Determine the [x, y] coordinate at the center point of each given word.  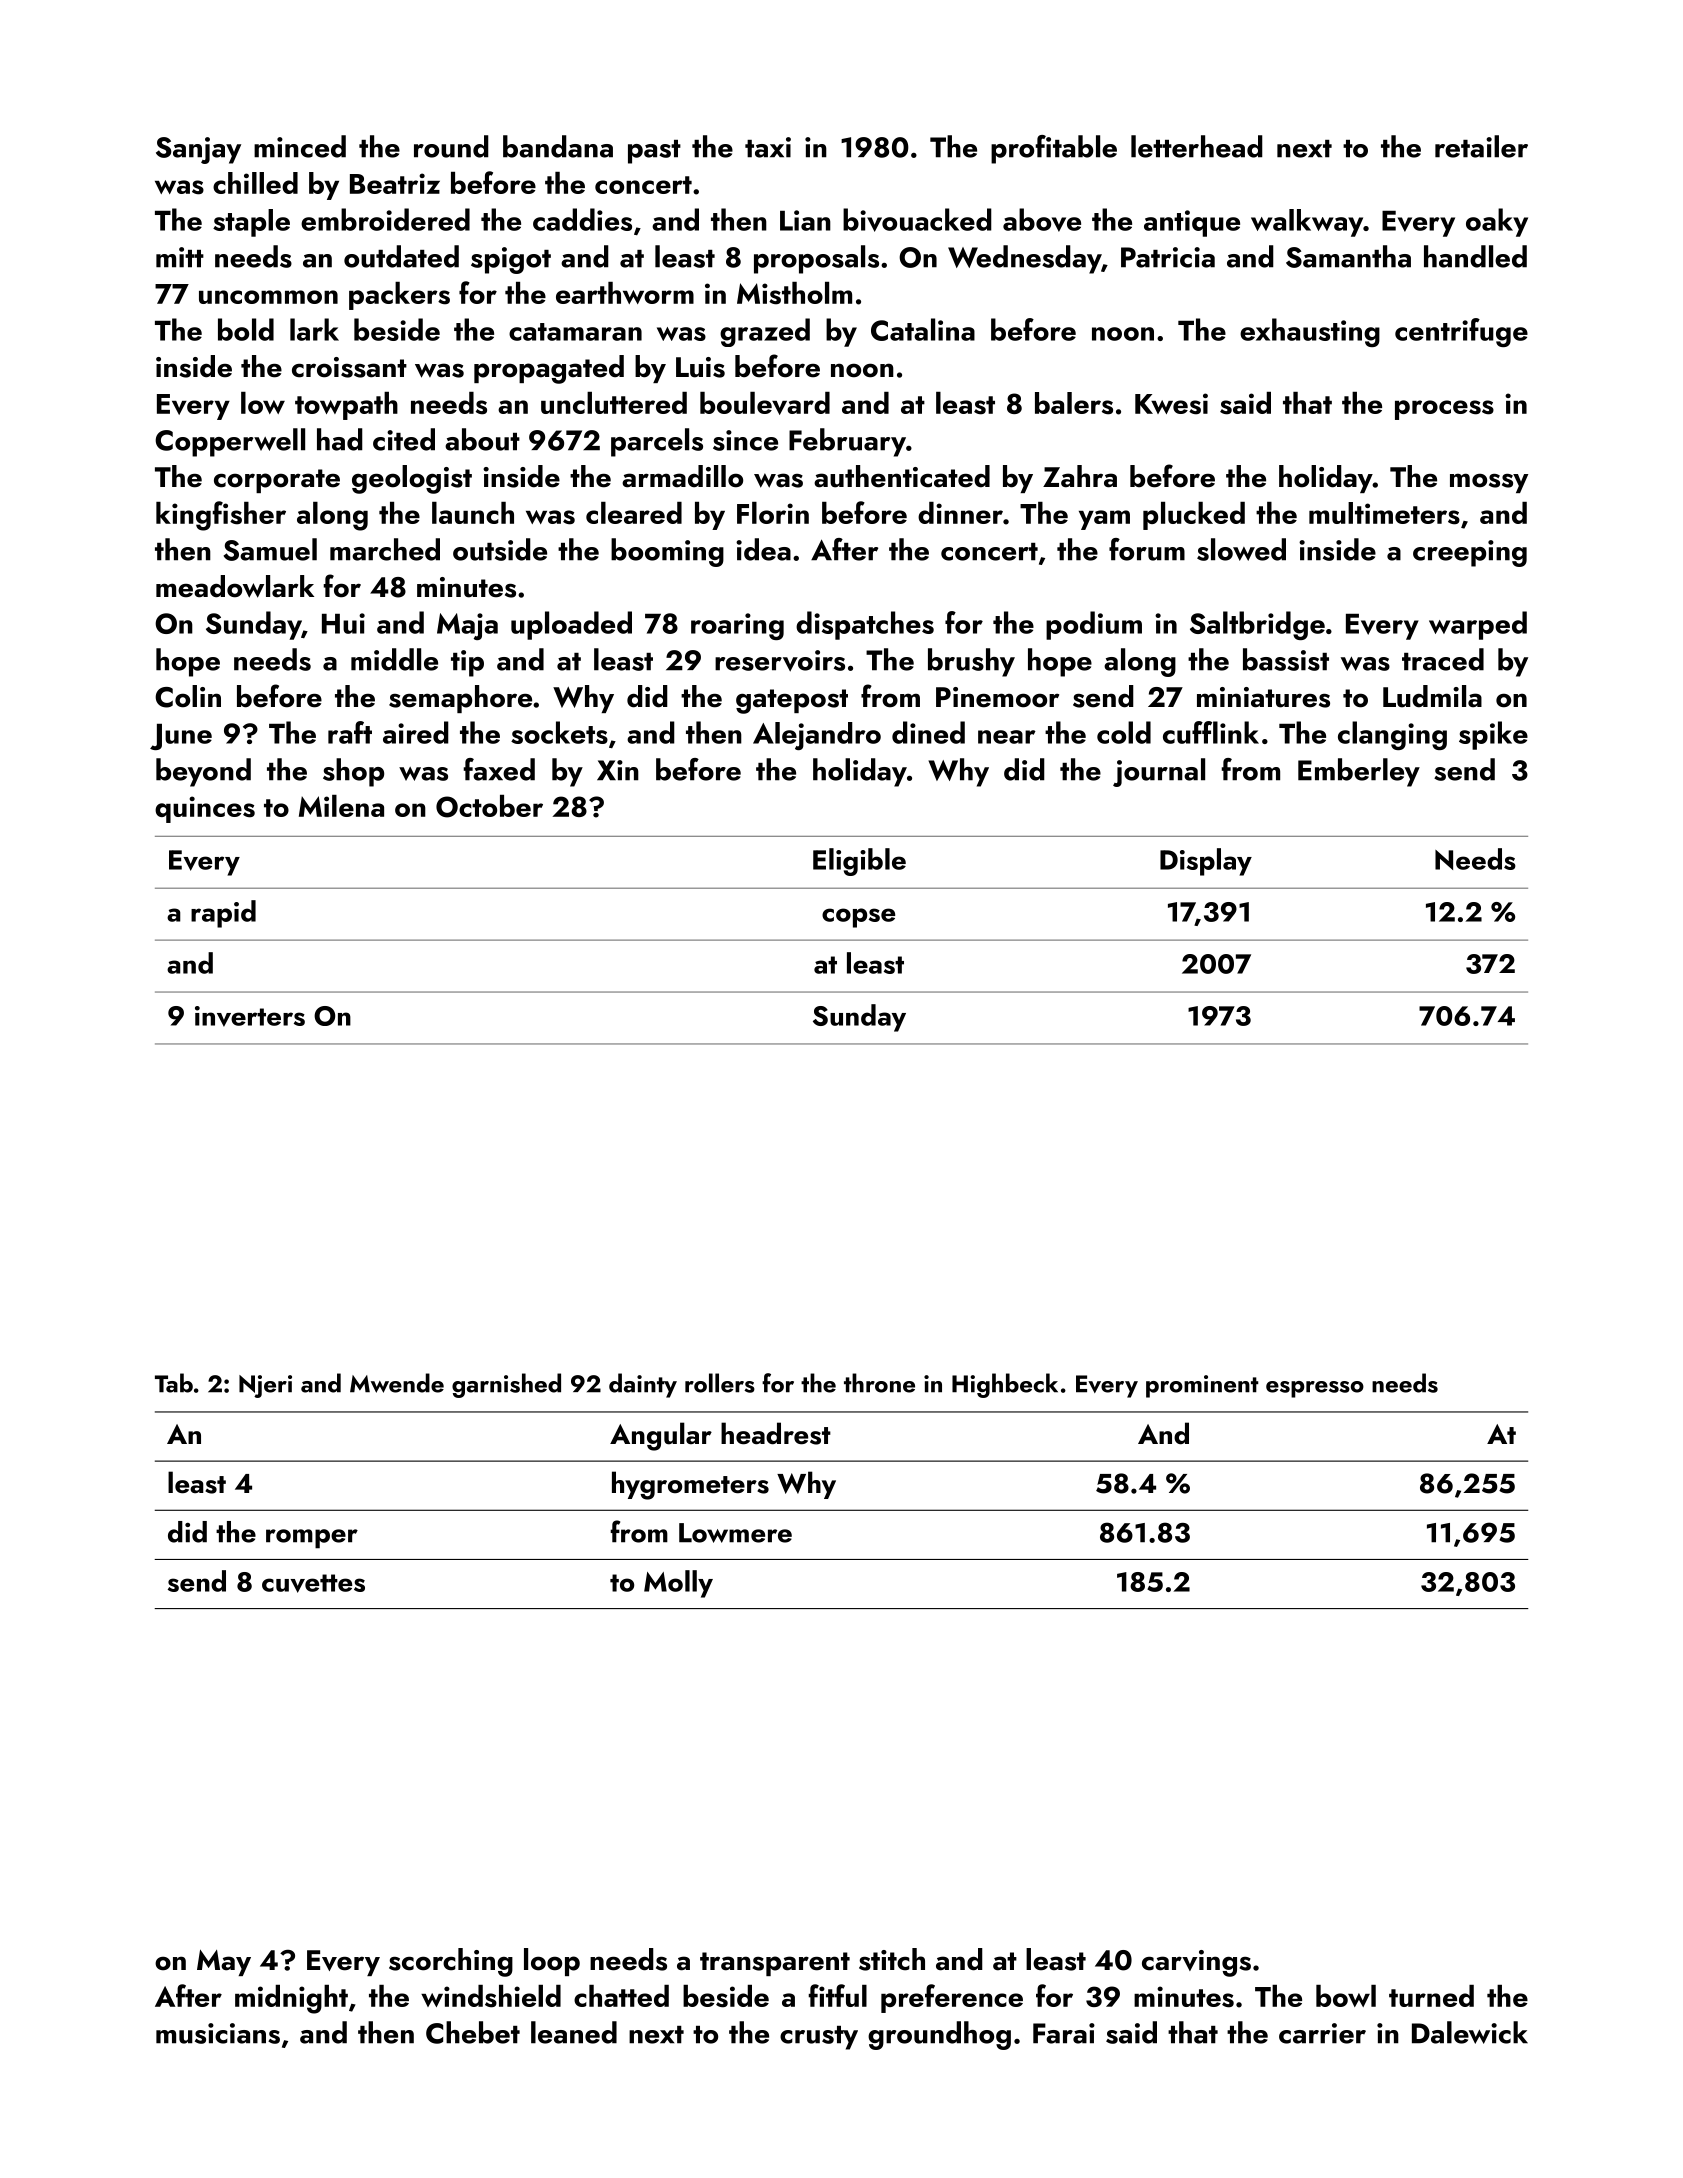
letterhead [1197, 146]
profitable [1054, 149]
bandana [558, 146]
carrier [1322, 2033]
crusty [819, 2038]
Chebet [473, 2032]
